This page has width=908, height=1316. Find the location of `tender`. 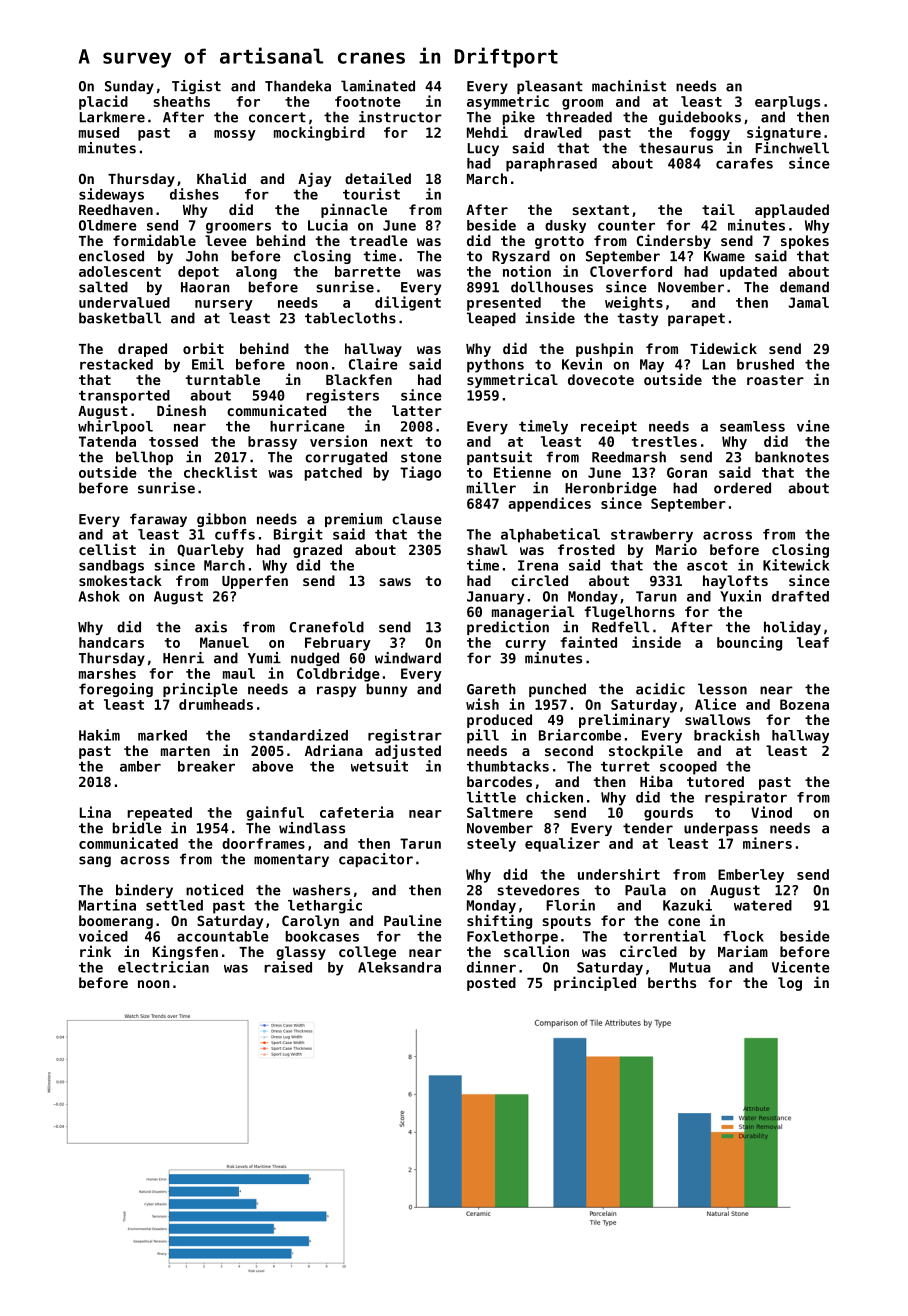

tender is located at coordinates (648, 828).
